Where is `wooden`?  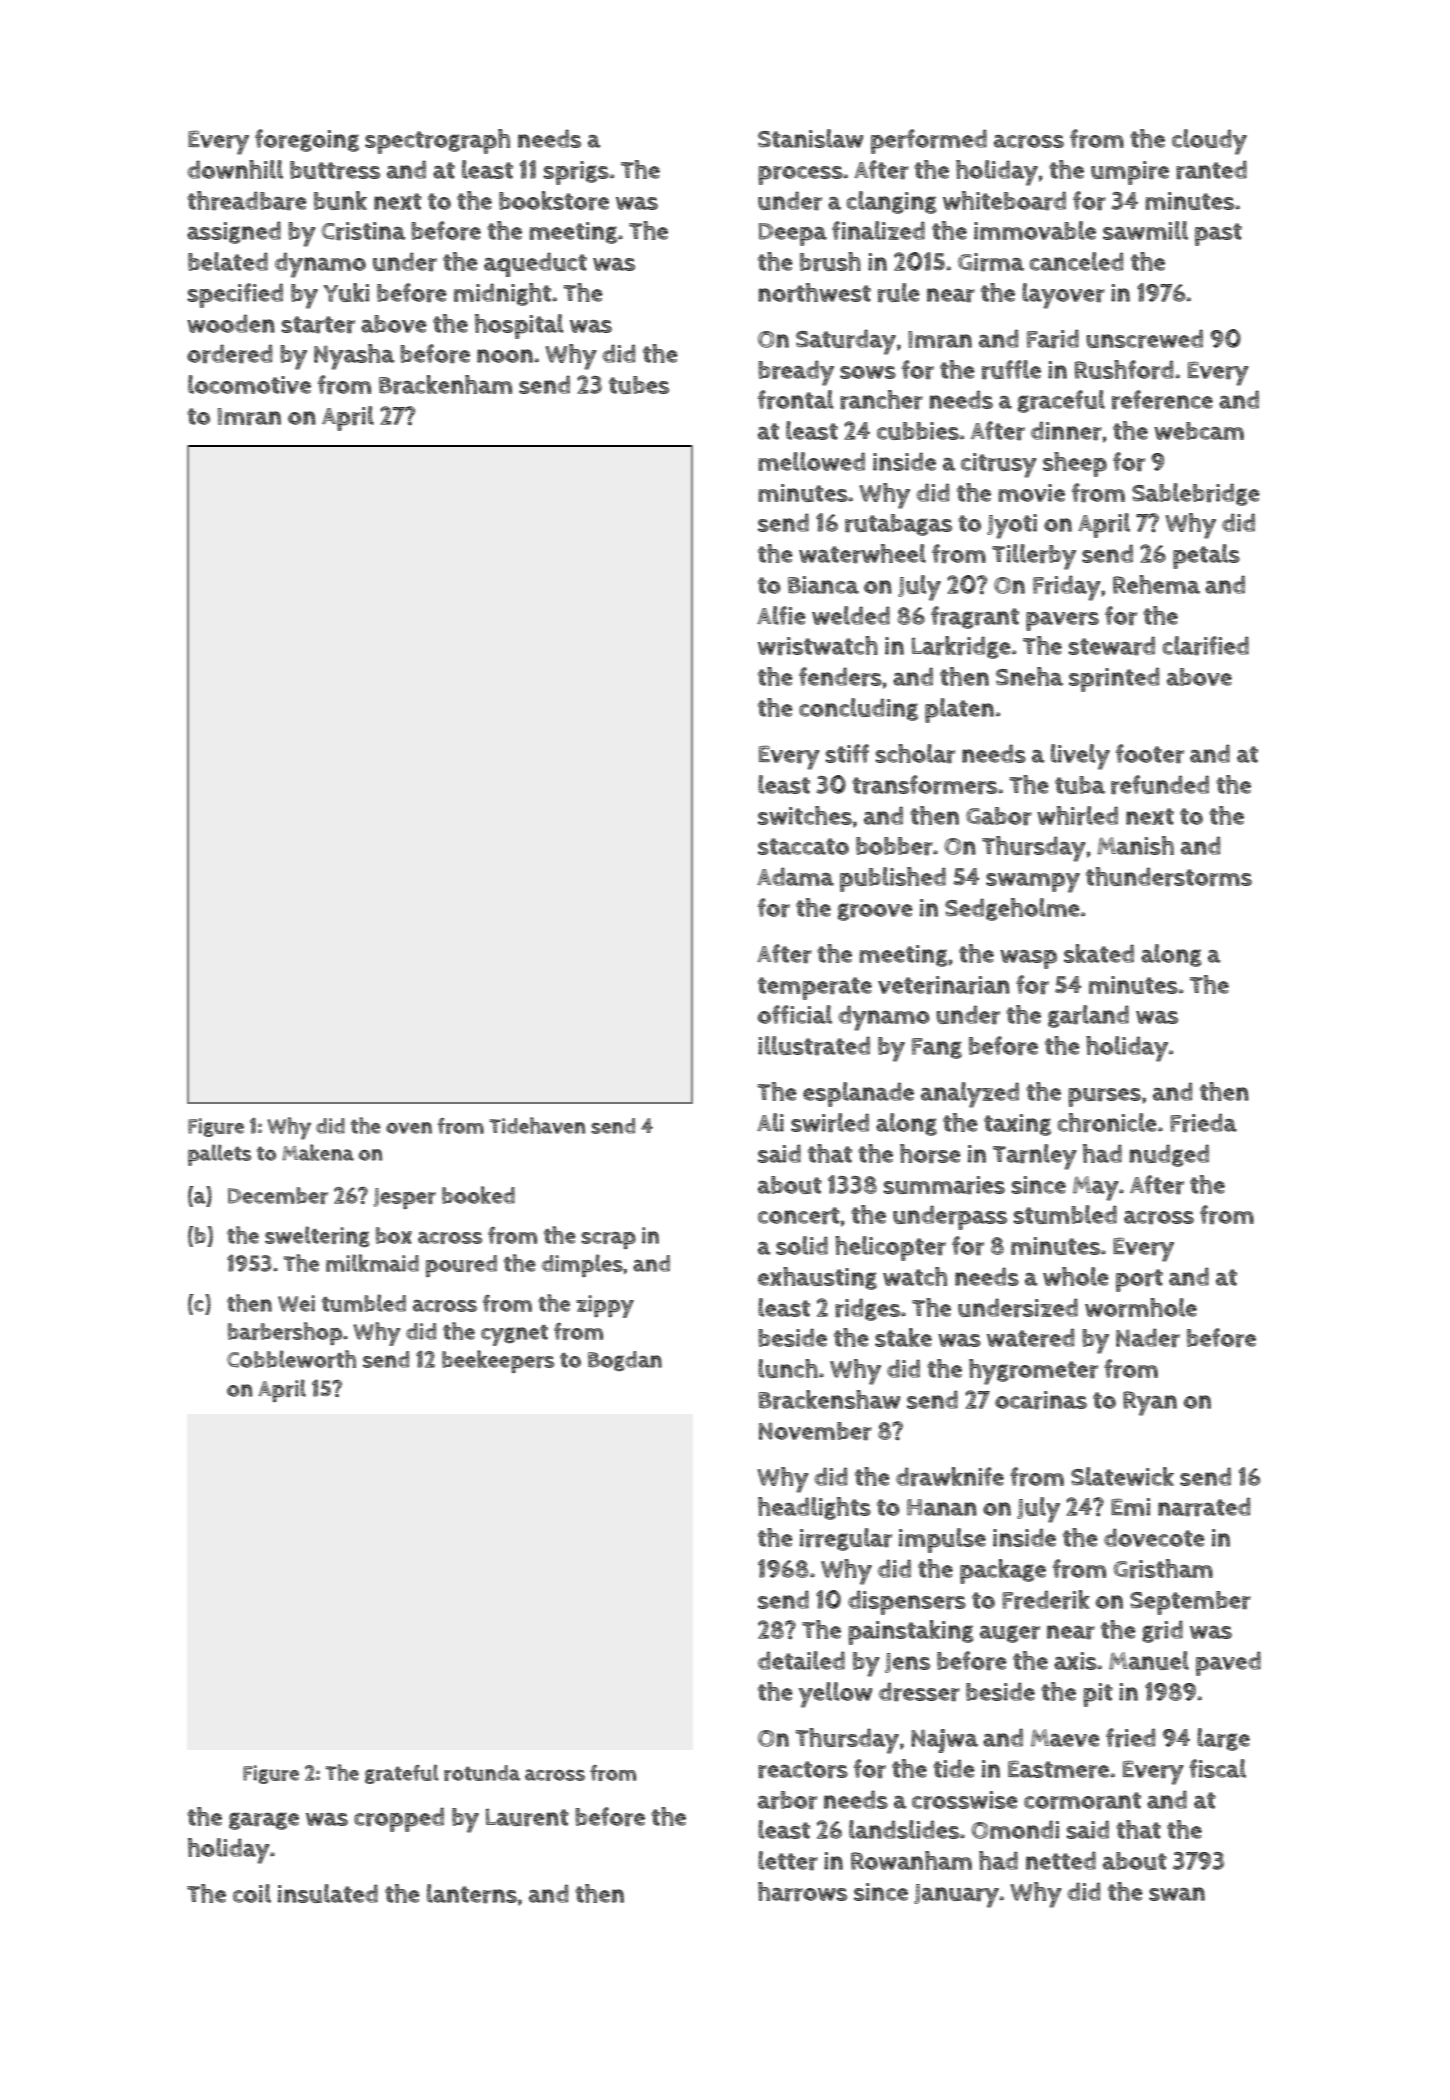 wooden is located at coordinates (231, 323).
